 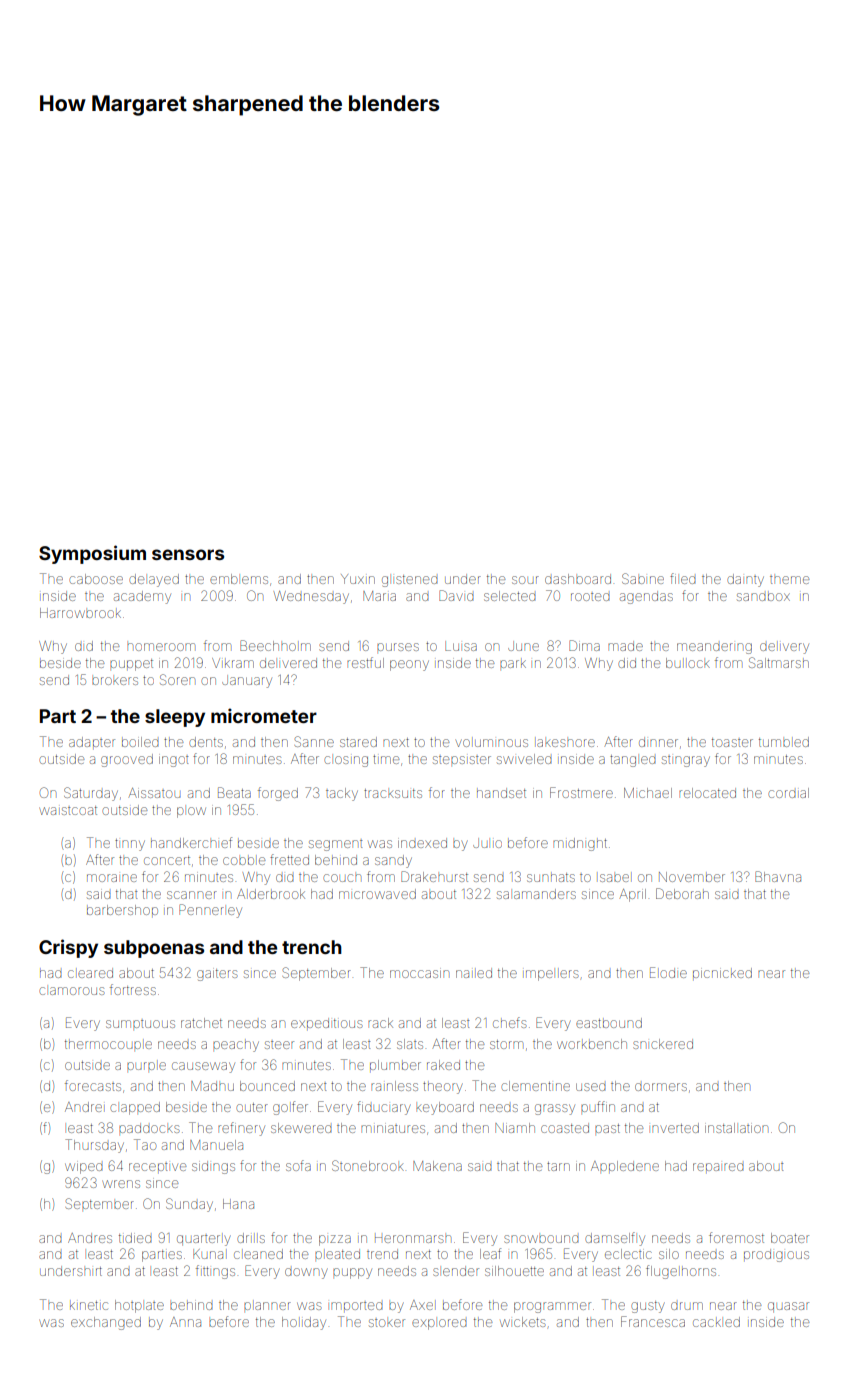 I want to click on homeroom, so click(x=161, y=647).
